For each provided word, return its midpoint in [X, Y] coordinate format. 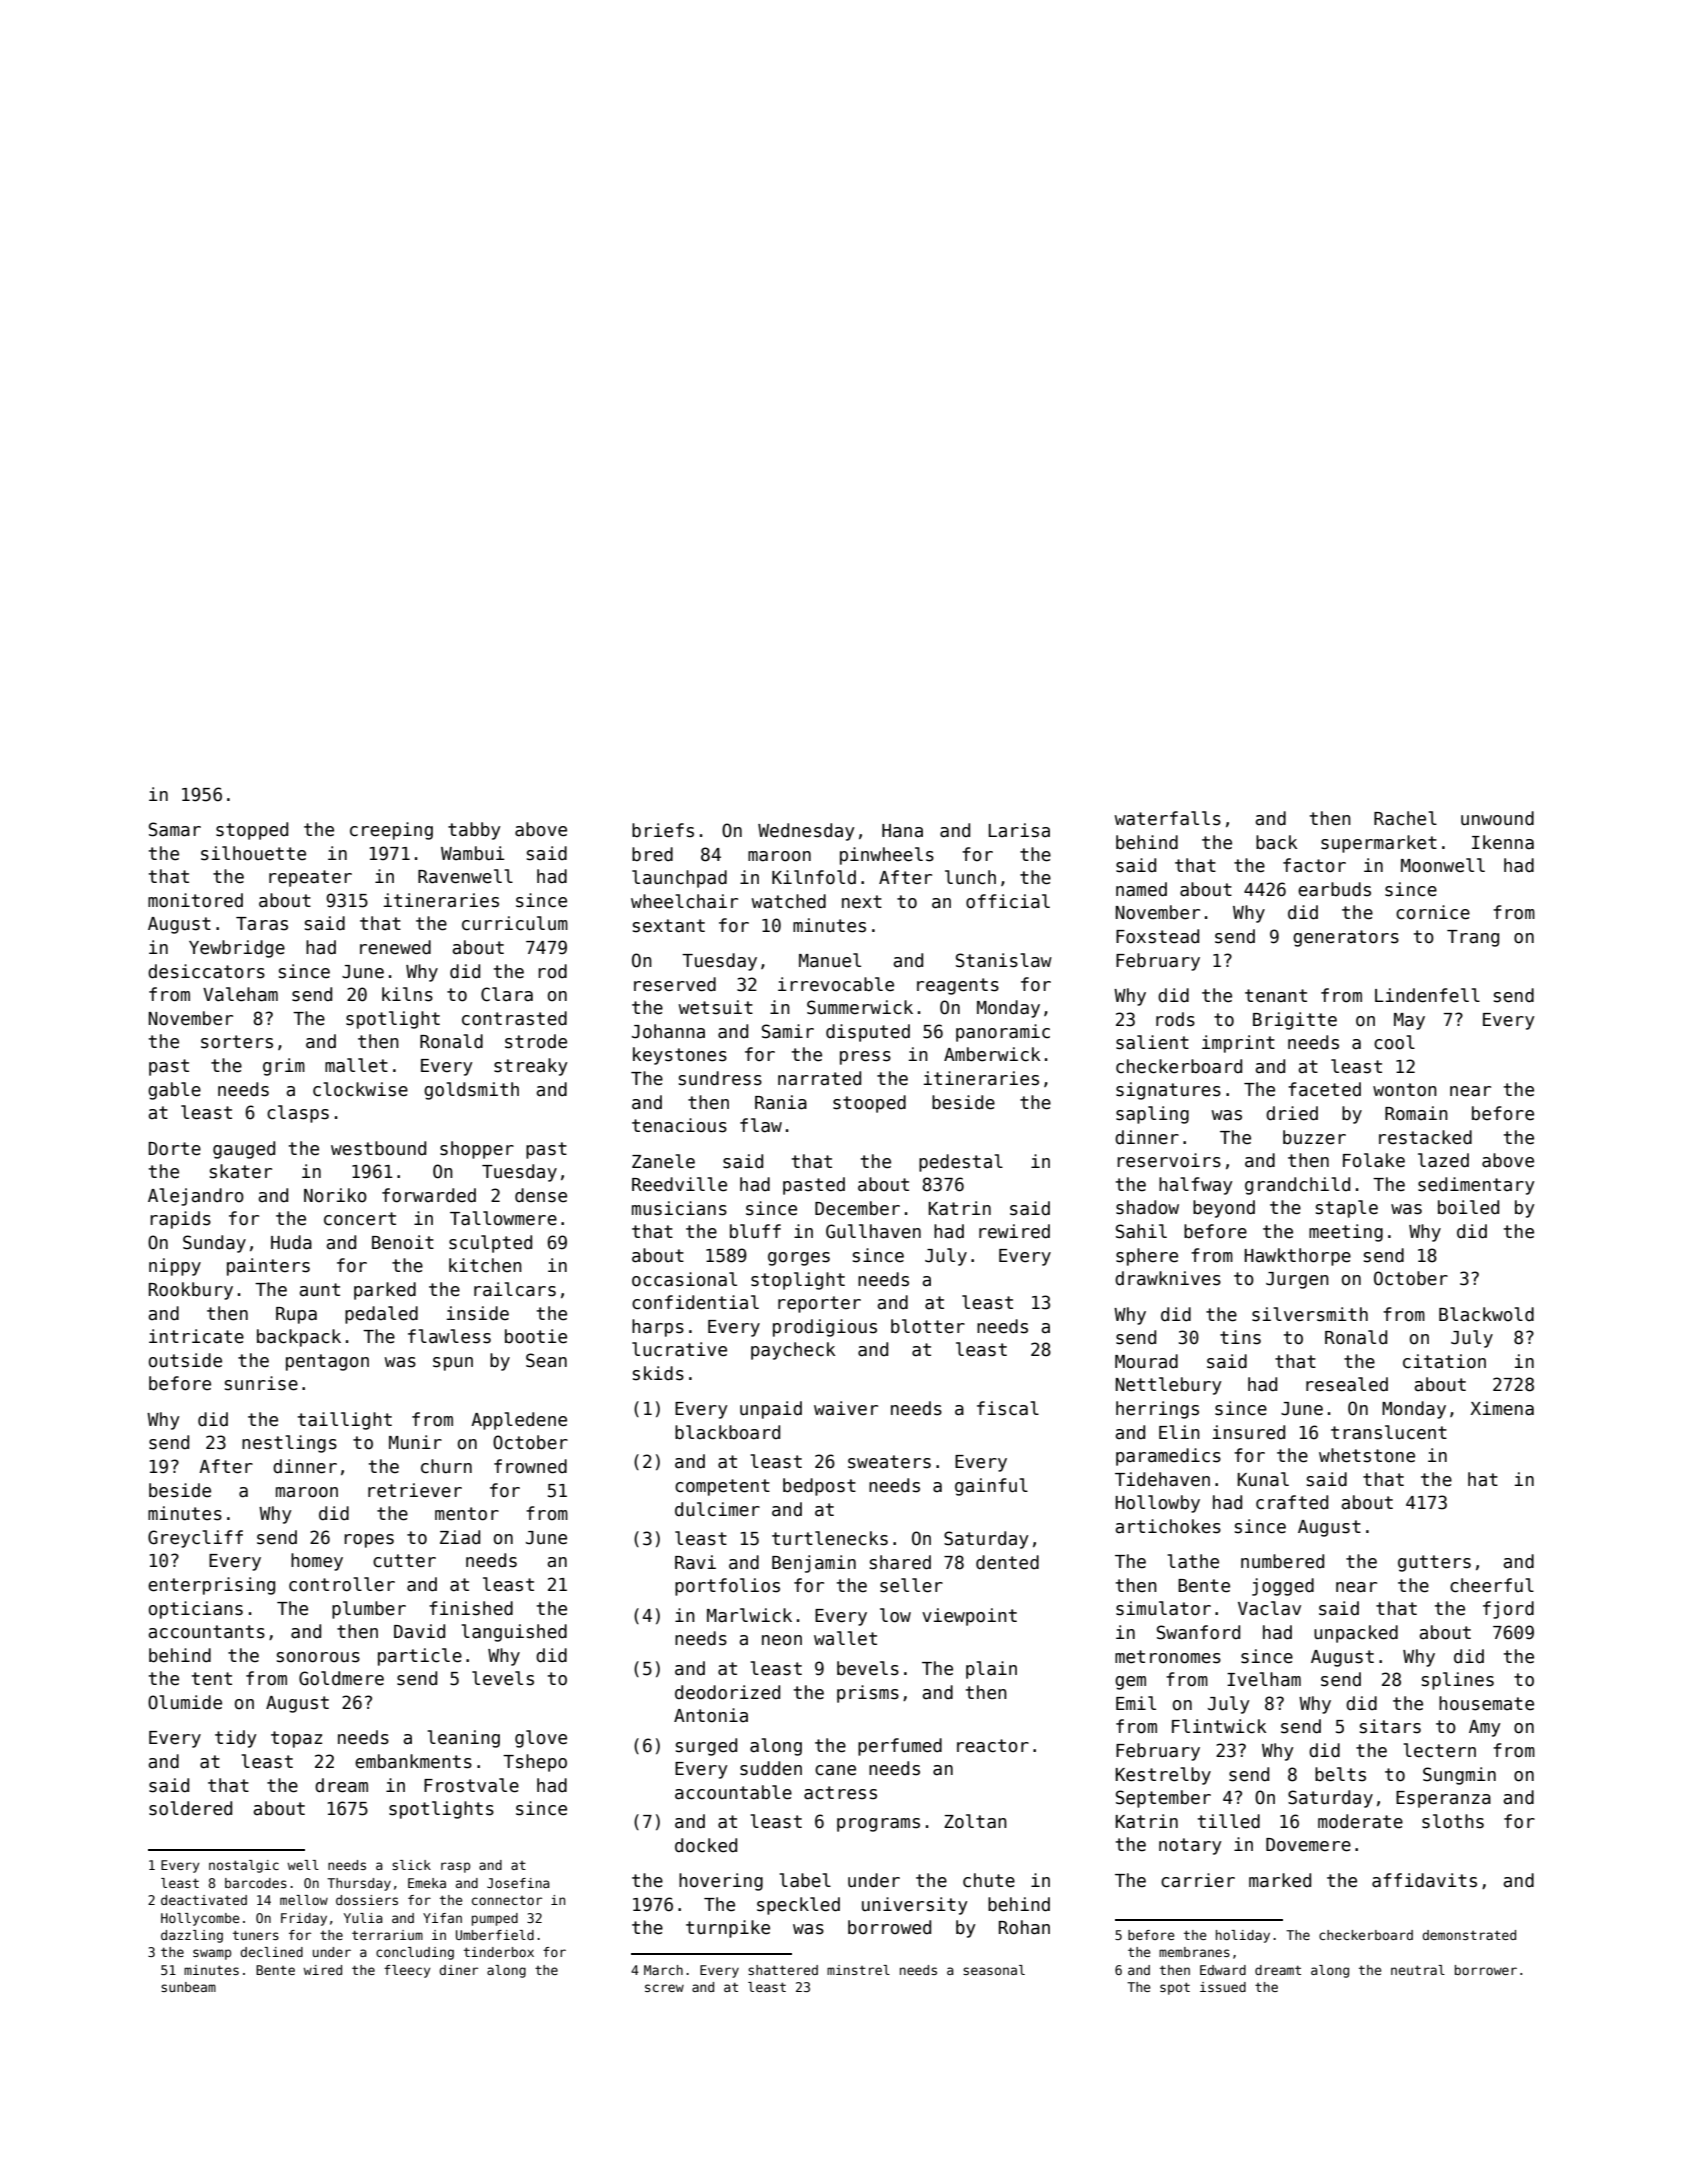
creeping [391, 831]
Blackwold [1486, 1314]
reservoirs [1169, 1160]
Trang [1473, 938]
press [865, 1058]
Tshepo [535, 1763]
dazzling [192, 1936]
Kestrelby [1163, 1776]
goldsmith [471, 1091]
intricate [196, 1336]
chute [989, 1880]
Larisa [1019, 830]
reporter [819, 1304]
